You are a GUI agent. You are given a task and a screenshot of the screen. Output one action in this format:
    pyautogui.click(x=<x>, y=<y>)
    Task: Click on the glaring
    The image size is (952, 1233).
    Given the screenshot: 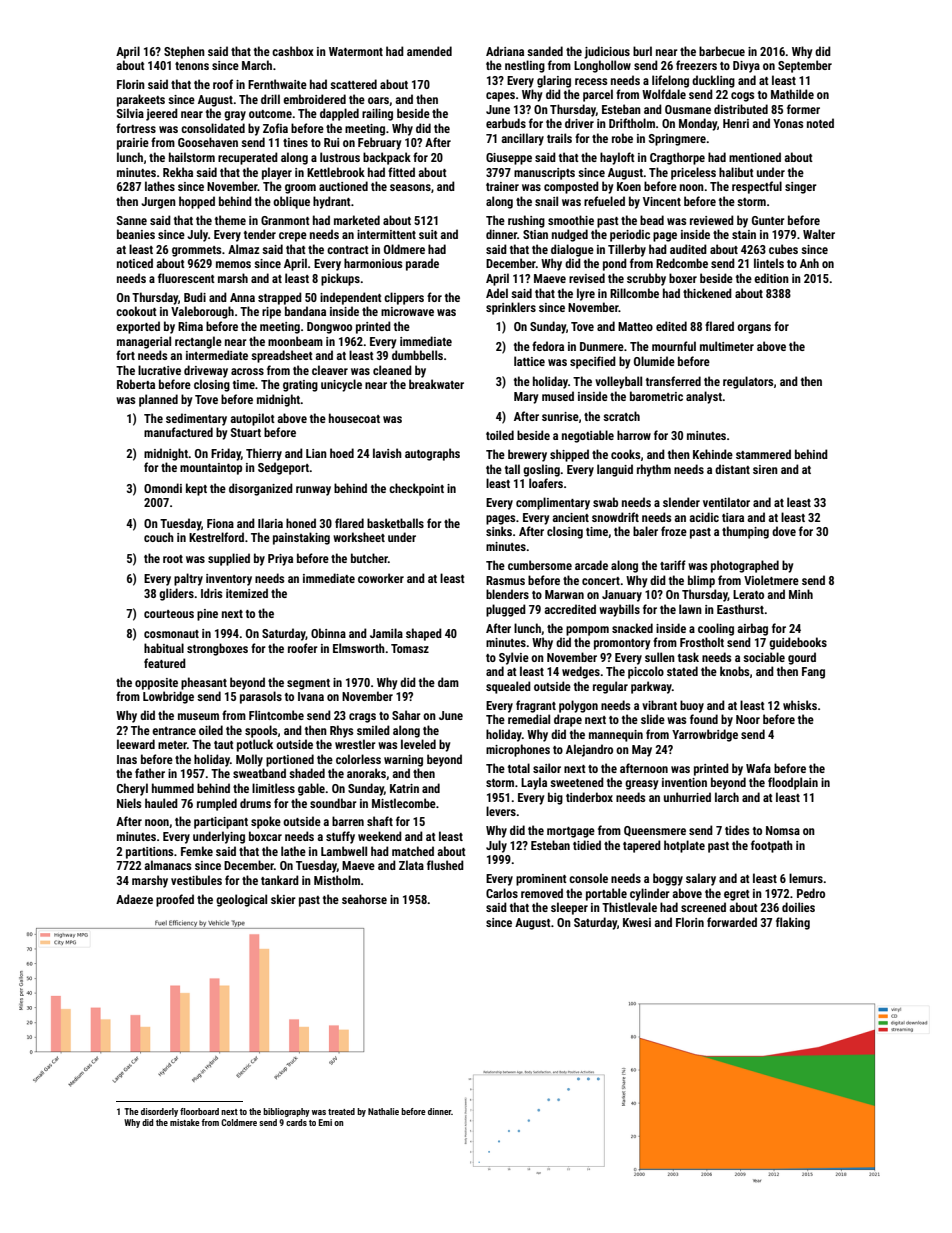 What is the action you would take?
    pyautogui.click(x=554, y=81)
